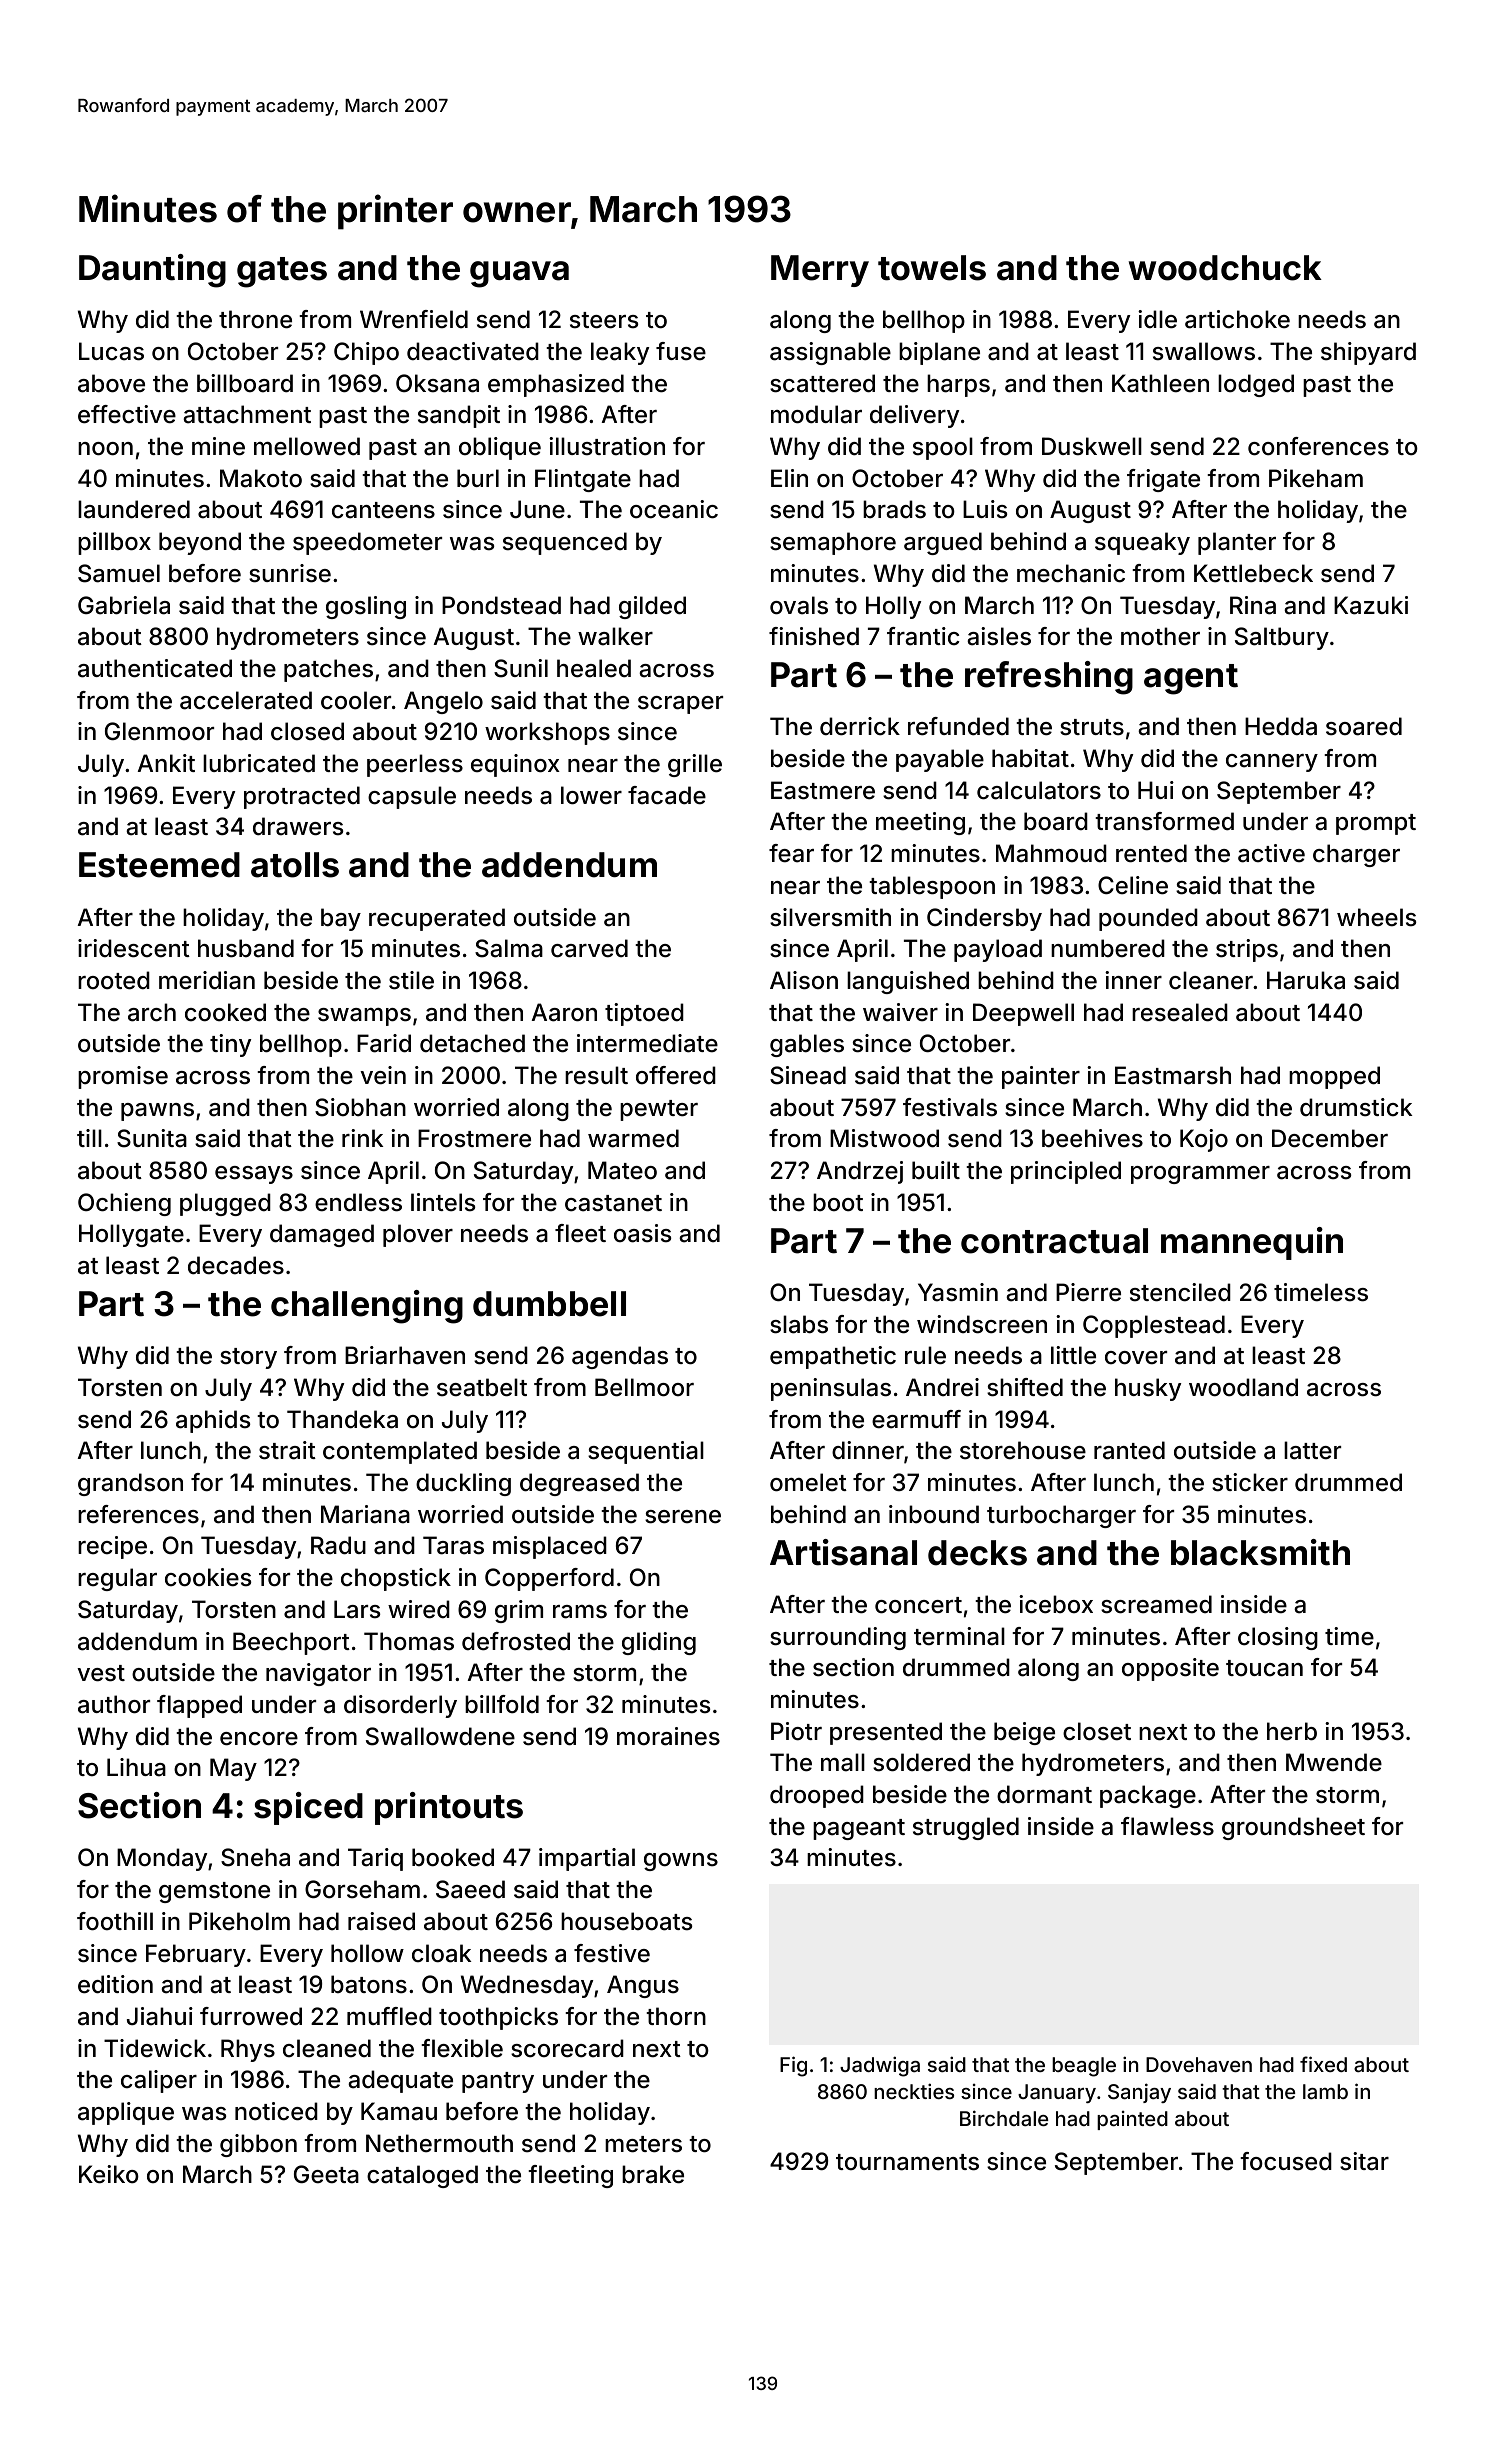 This screenshot has height=2464, width=1496. I want to click on flapped, so click(199, 1706).
